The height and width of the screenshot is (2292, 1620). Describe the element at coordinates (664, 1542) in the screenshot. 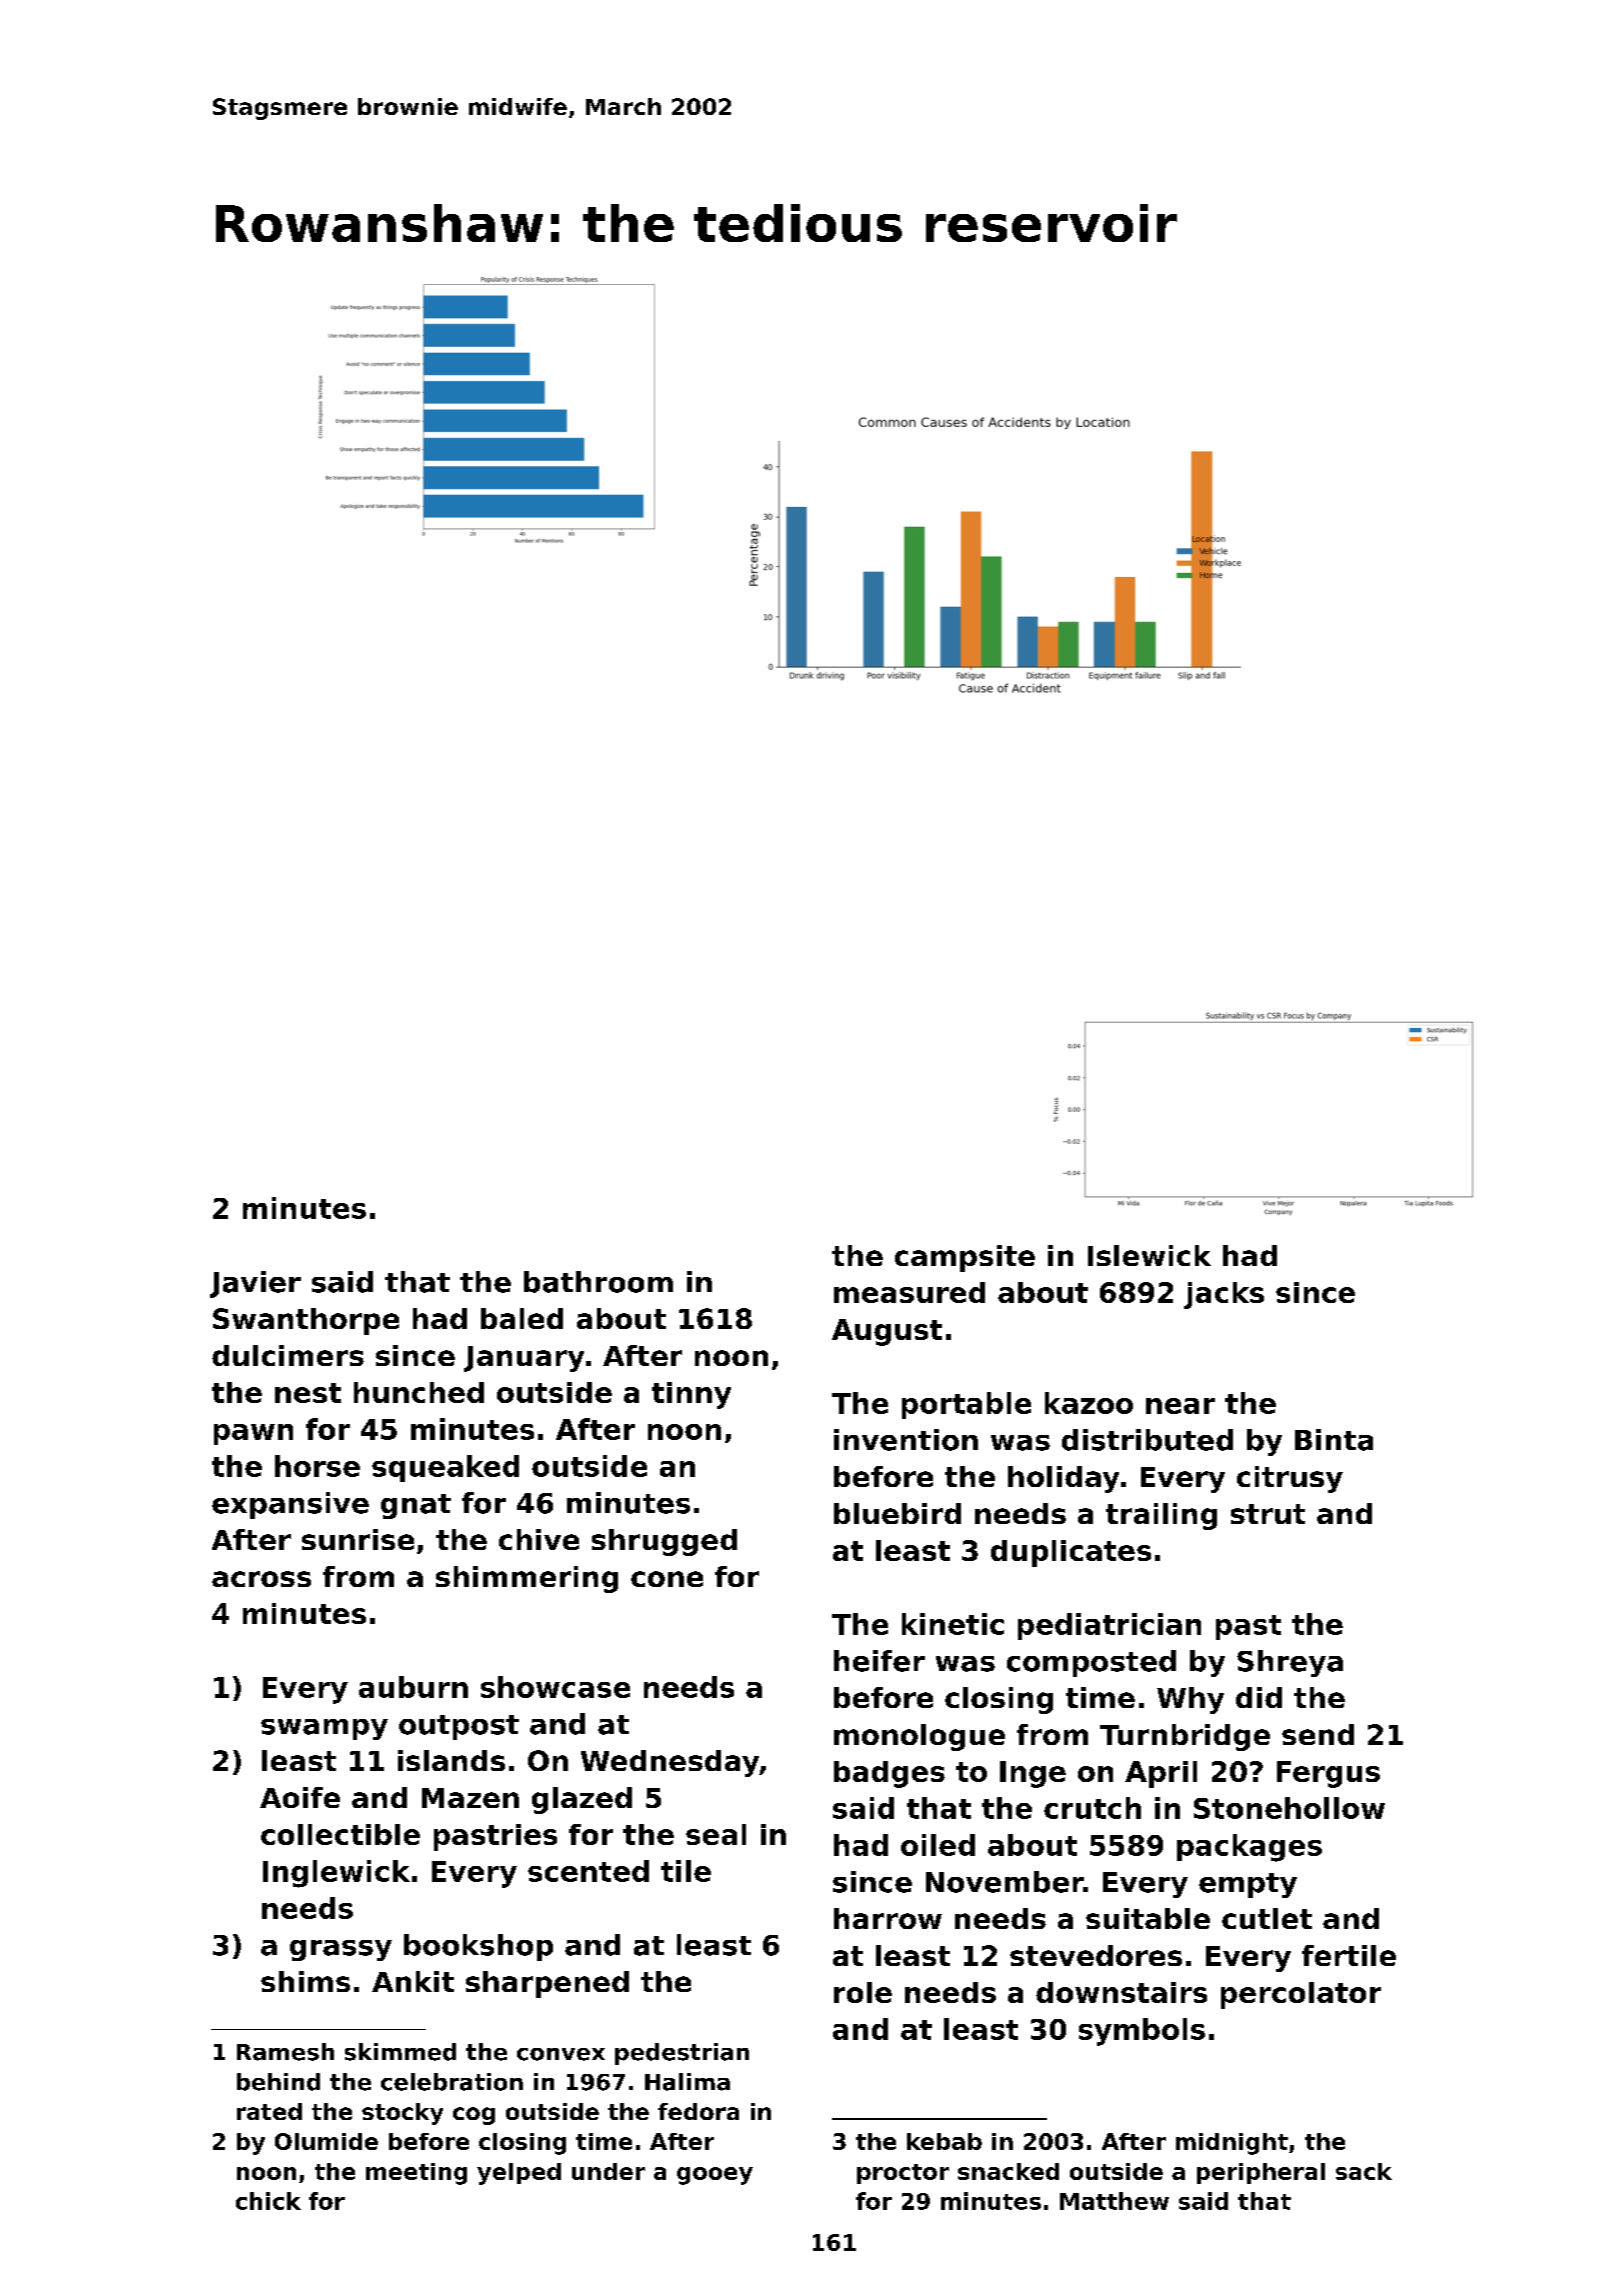

I see `shrugged` at that location.
